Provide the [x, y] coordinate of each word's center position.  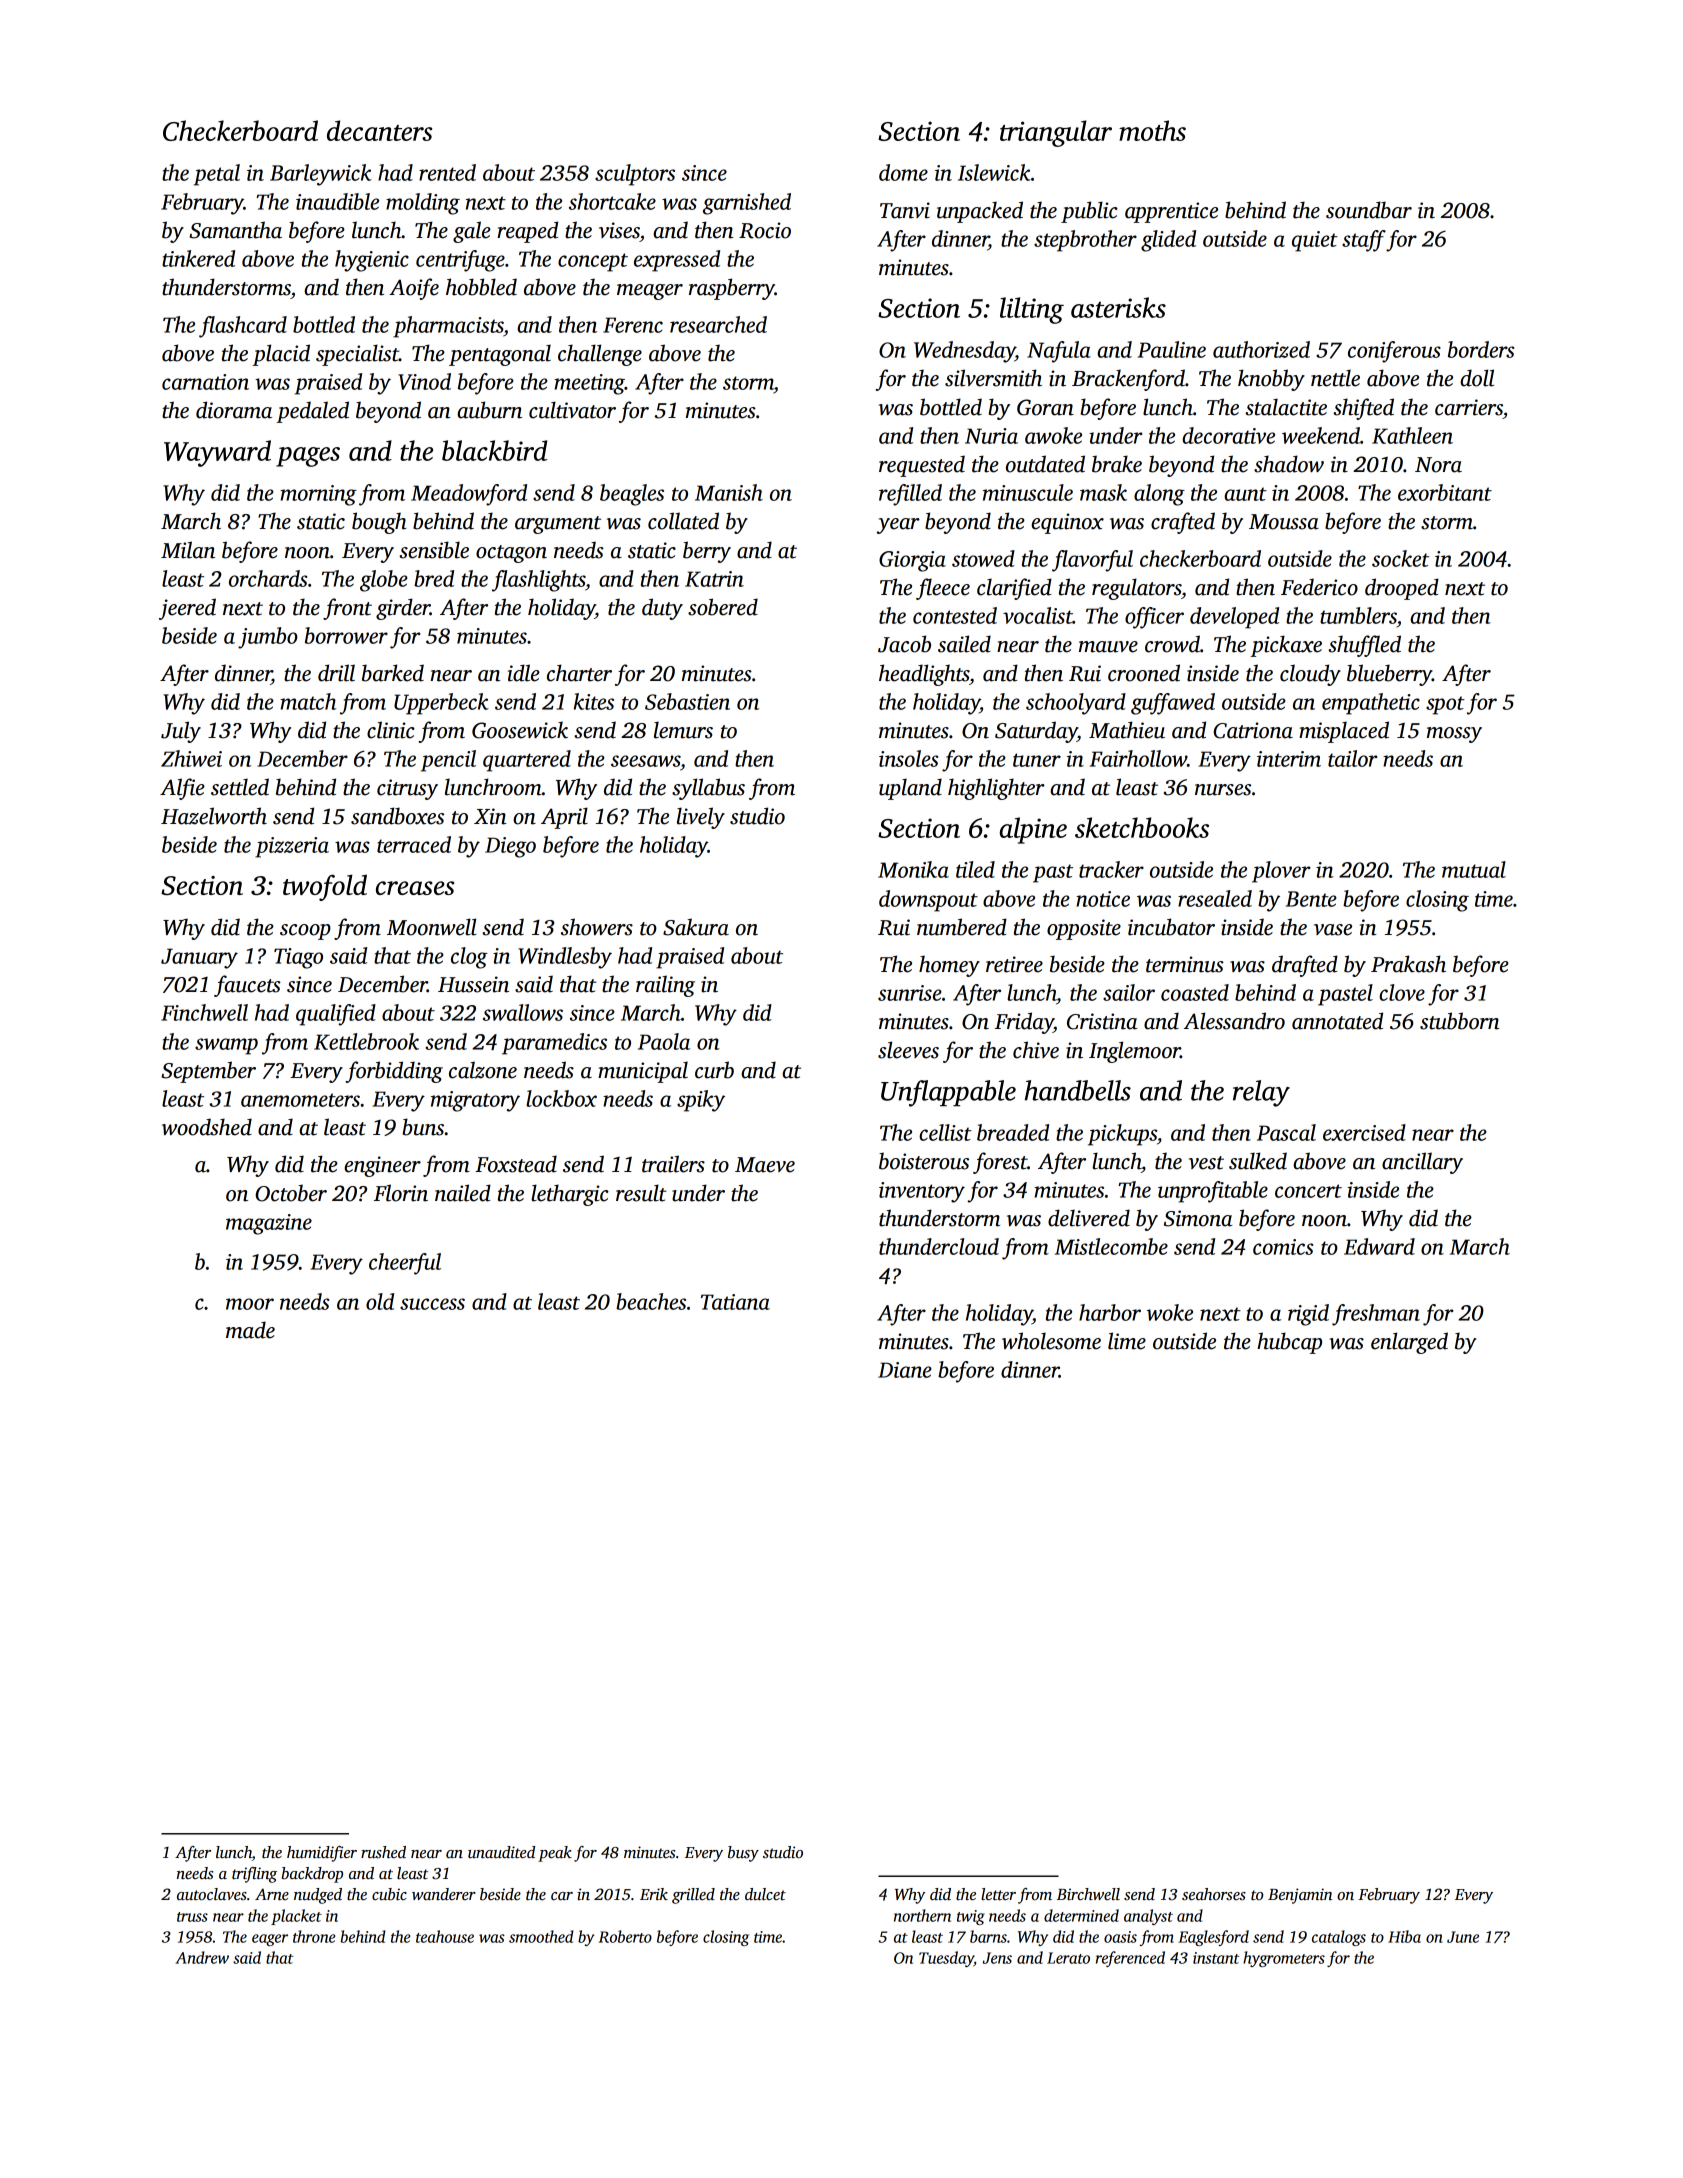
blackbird [495, 450]
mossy [1454, 735]
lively [701, 818]
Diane [905, 1370]
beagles [632, 495]
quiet [1315, 241]
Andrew [202, 1957]
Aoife [414, 289]
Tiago [298, 958]
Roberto [625, 1936]
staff [1364, 241]
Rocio [765, 230]
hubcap [1289, 1343]
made [250, 1330]
